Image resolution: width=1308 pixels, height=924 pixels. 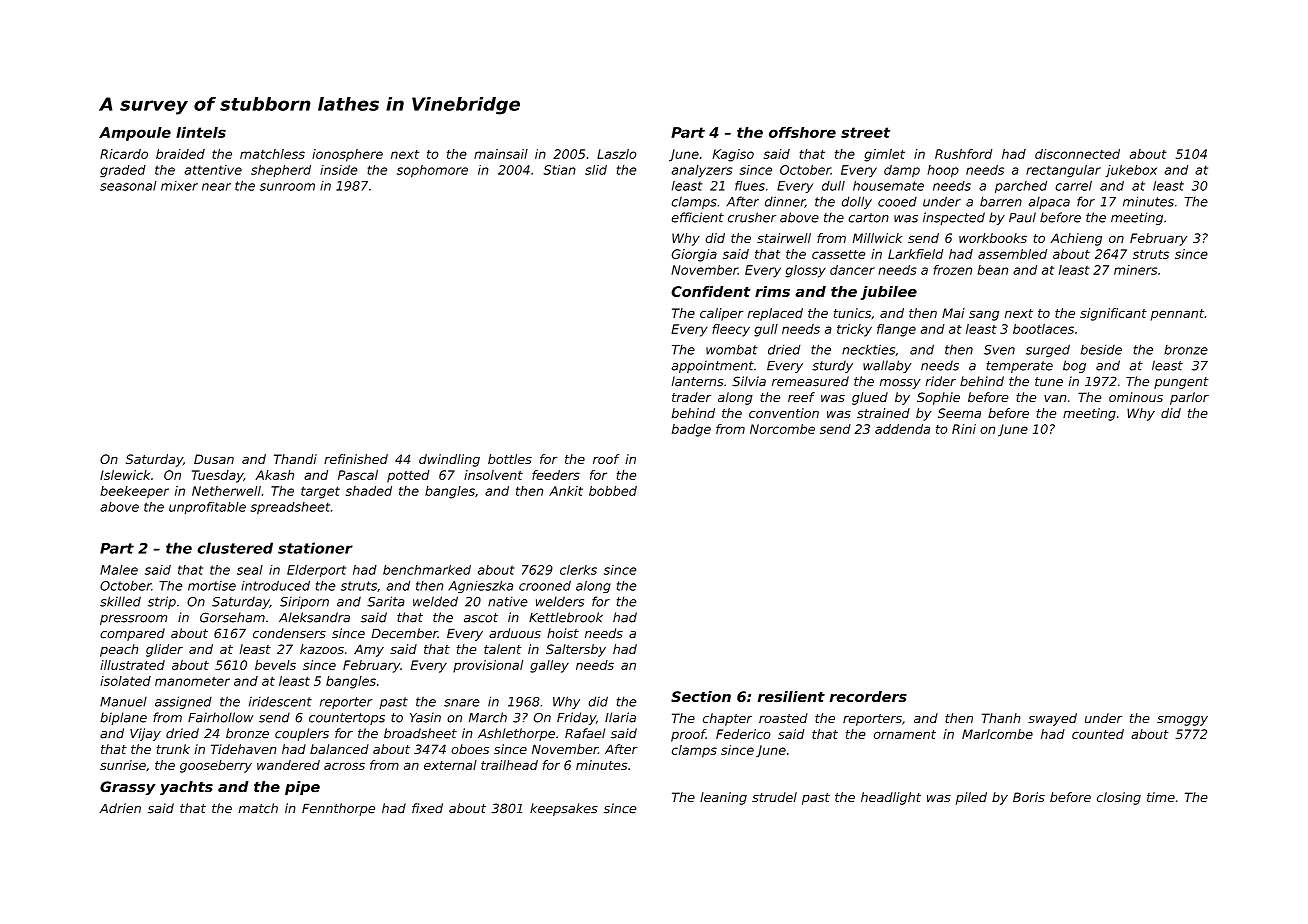 What do you see at coordinates (1022, 217) in the document?
I see `Paul` at bounding box center [1022, 217].
